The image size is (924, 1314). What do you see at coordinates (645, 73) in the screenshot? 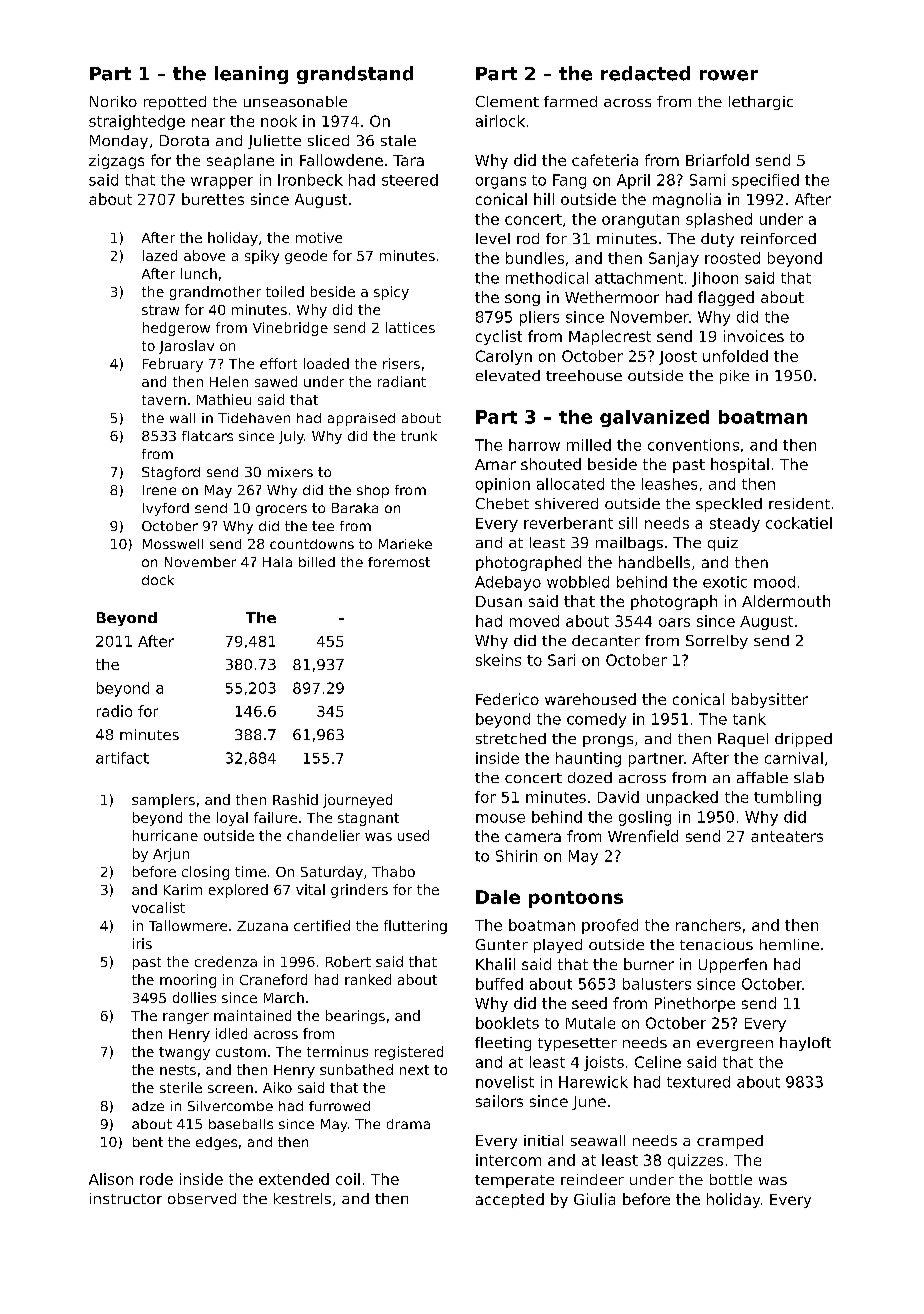
I see `redacted` at bounding box center [645, 73].
